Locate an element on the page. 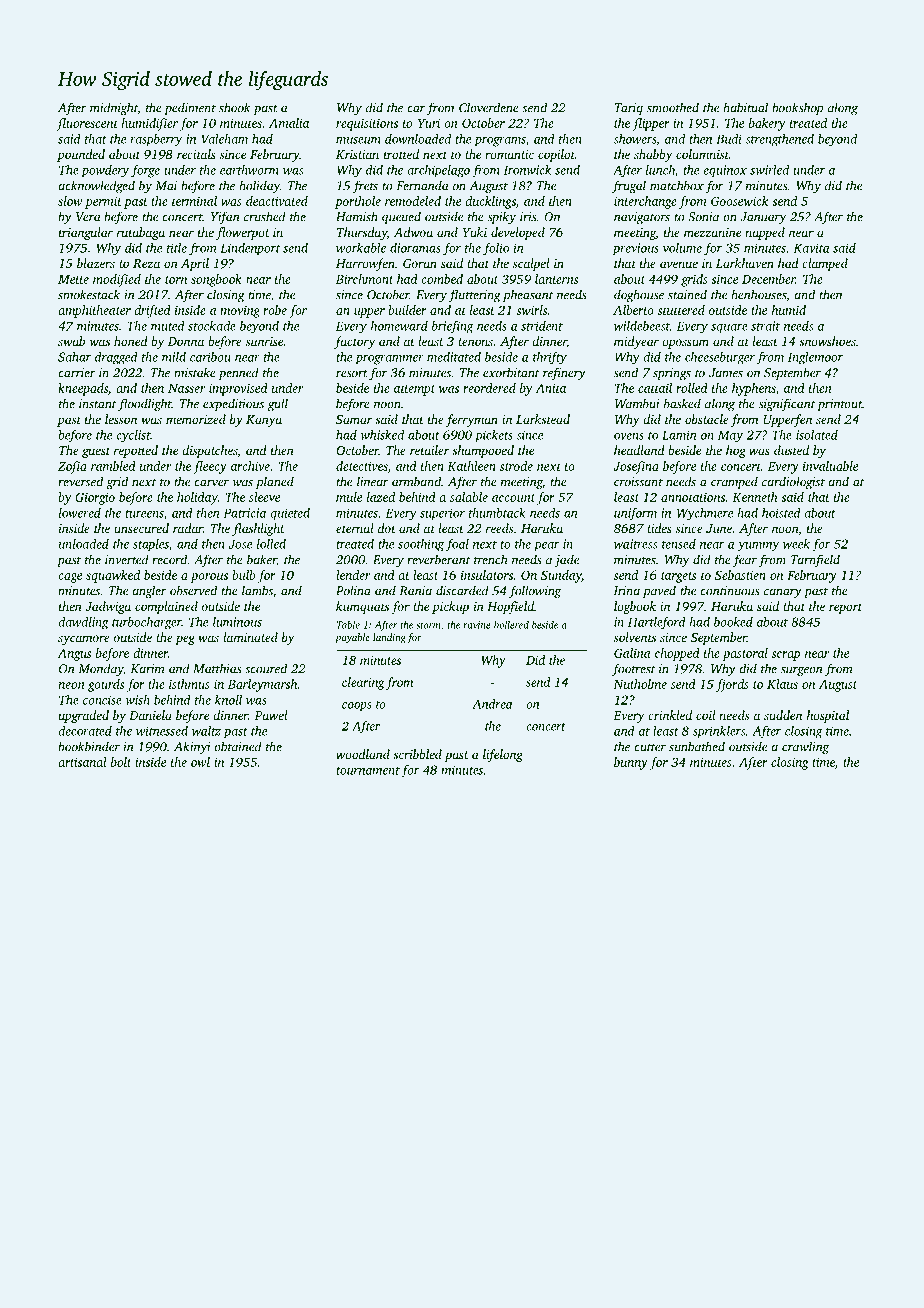  folio is located at coordinates (496, 249).
